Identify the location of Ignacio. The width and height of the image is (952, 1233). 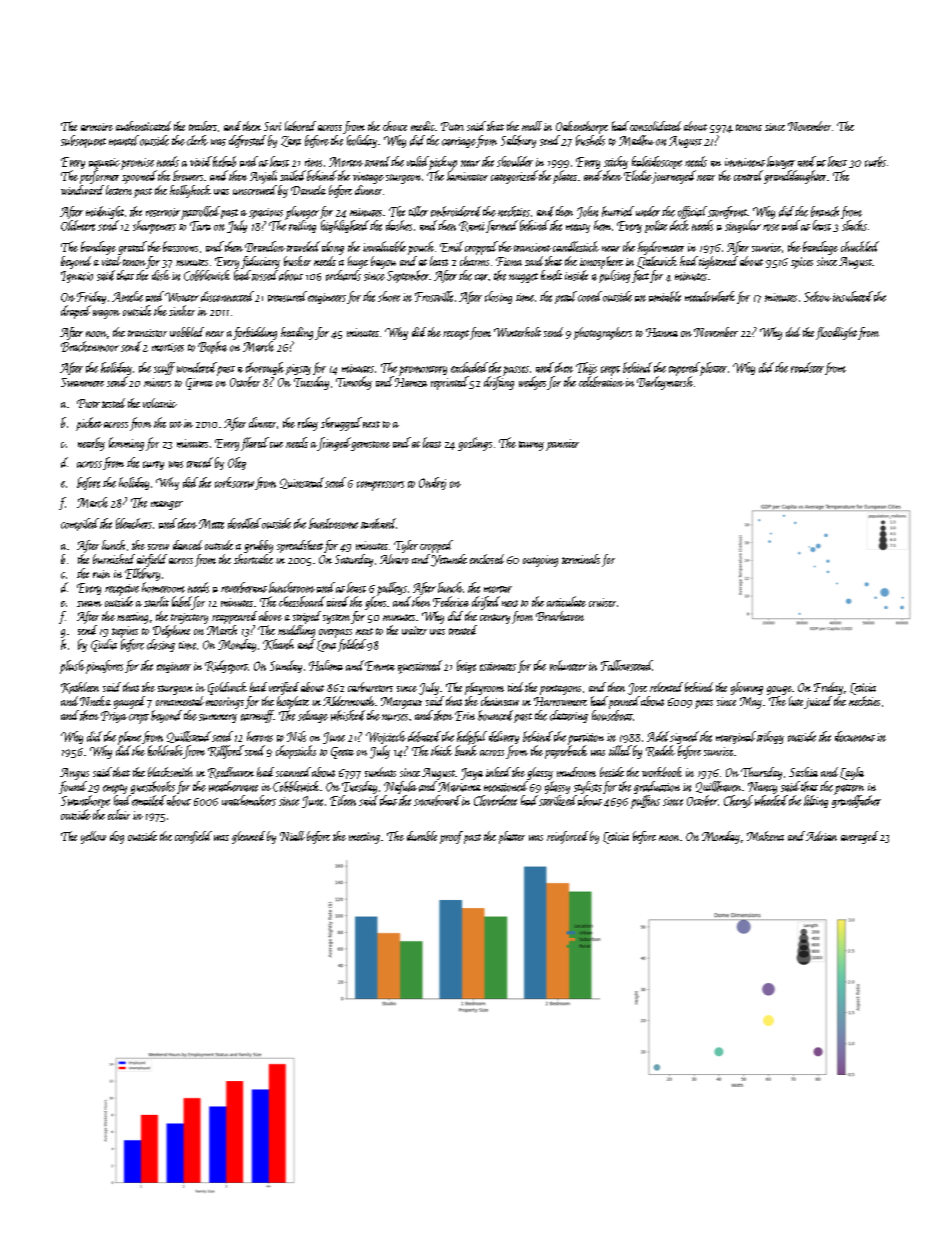
(77, 277).
